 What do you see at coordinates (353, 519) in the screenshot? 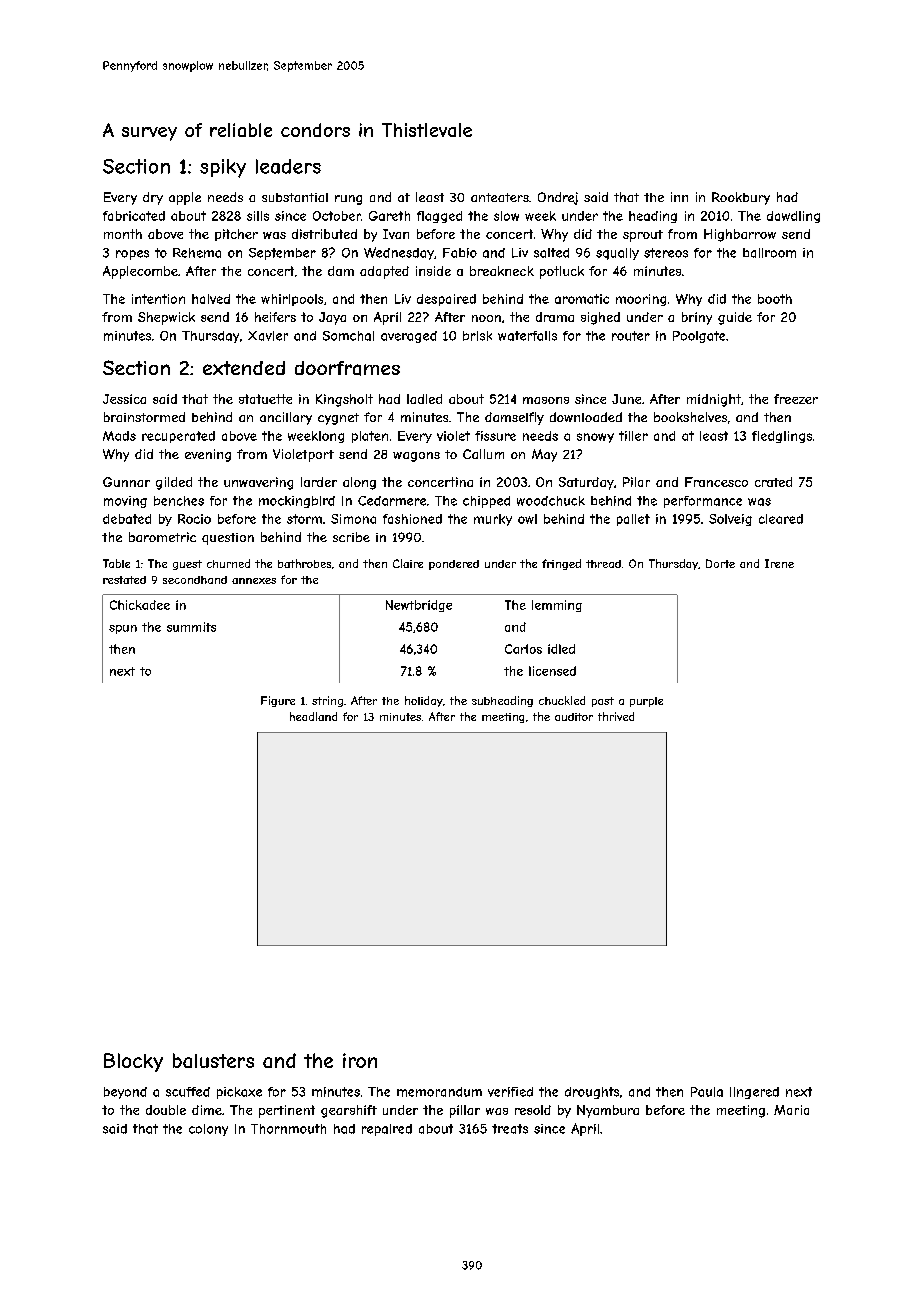
I see `Simona` at bounding box center [353, 519].
